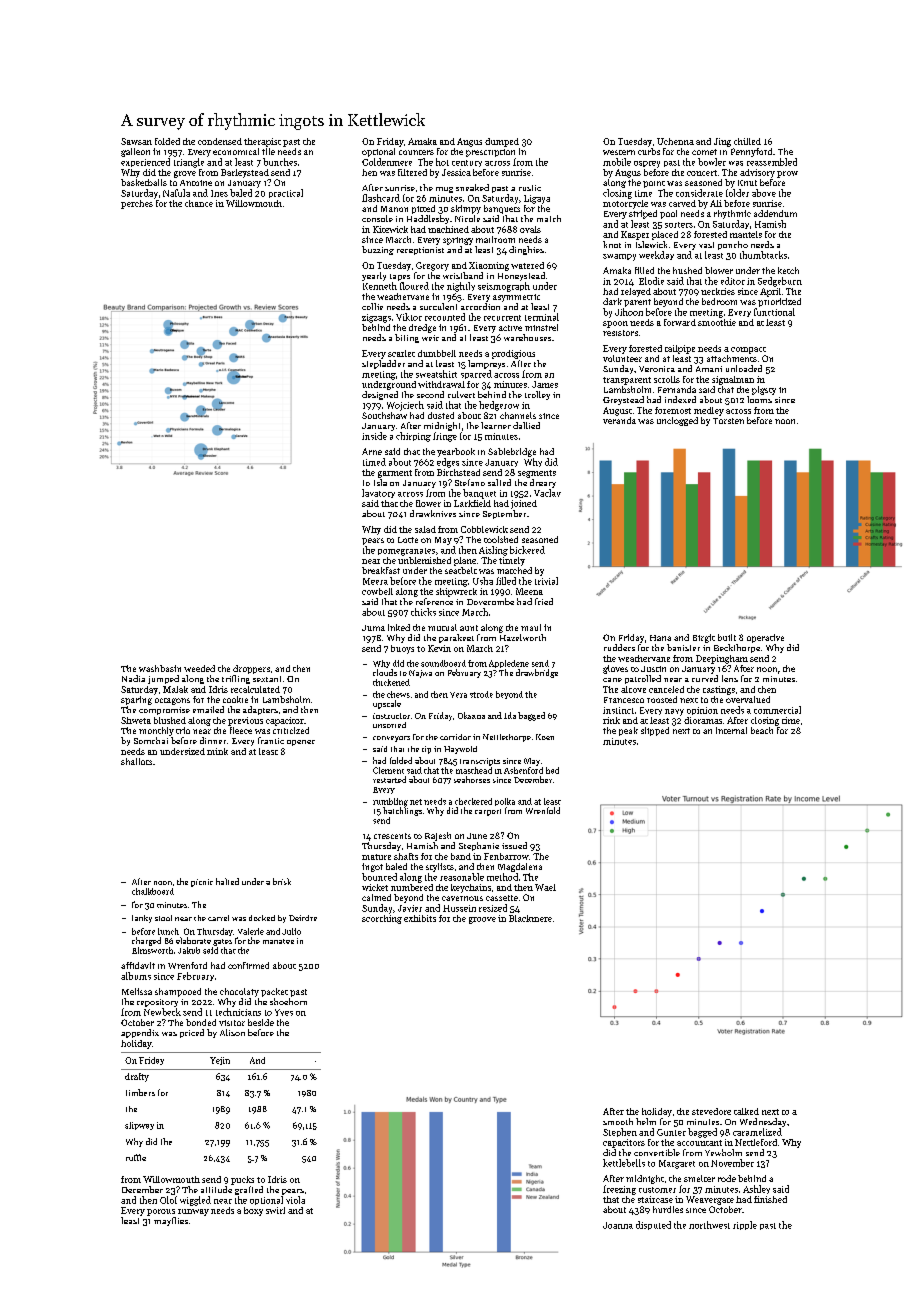 The width and height of the screenshot is (924, 1308). Describe the element at coordinates (653, 669) in the screenshot. I see `Justin` at that location.
